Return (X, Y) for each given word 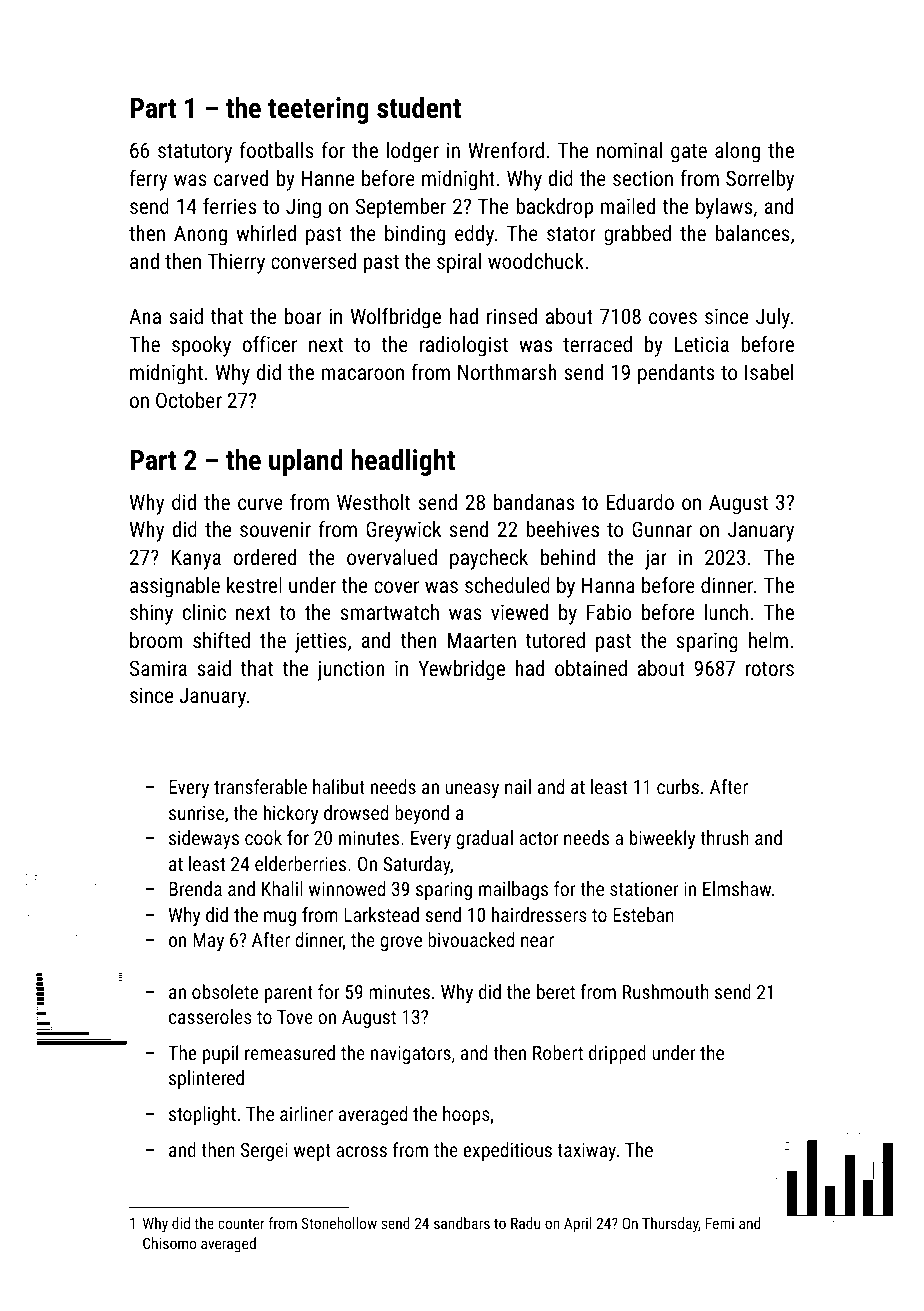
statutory (195, 153)
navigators (411, 1055)
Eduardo (640, 502)
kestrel (254, 585)
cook (263, 837)
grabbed (637, 235)
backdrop (554, 208)
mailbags (513, 890)
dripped (617, 1054)
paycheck (489, 559)
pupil (220, 1054)
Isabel (769, 372)
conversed (313, 261)
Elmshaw (737, 888)
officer (269, 343)
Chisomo (169, 1243)
